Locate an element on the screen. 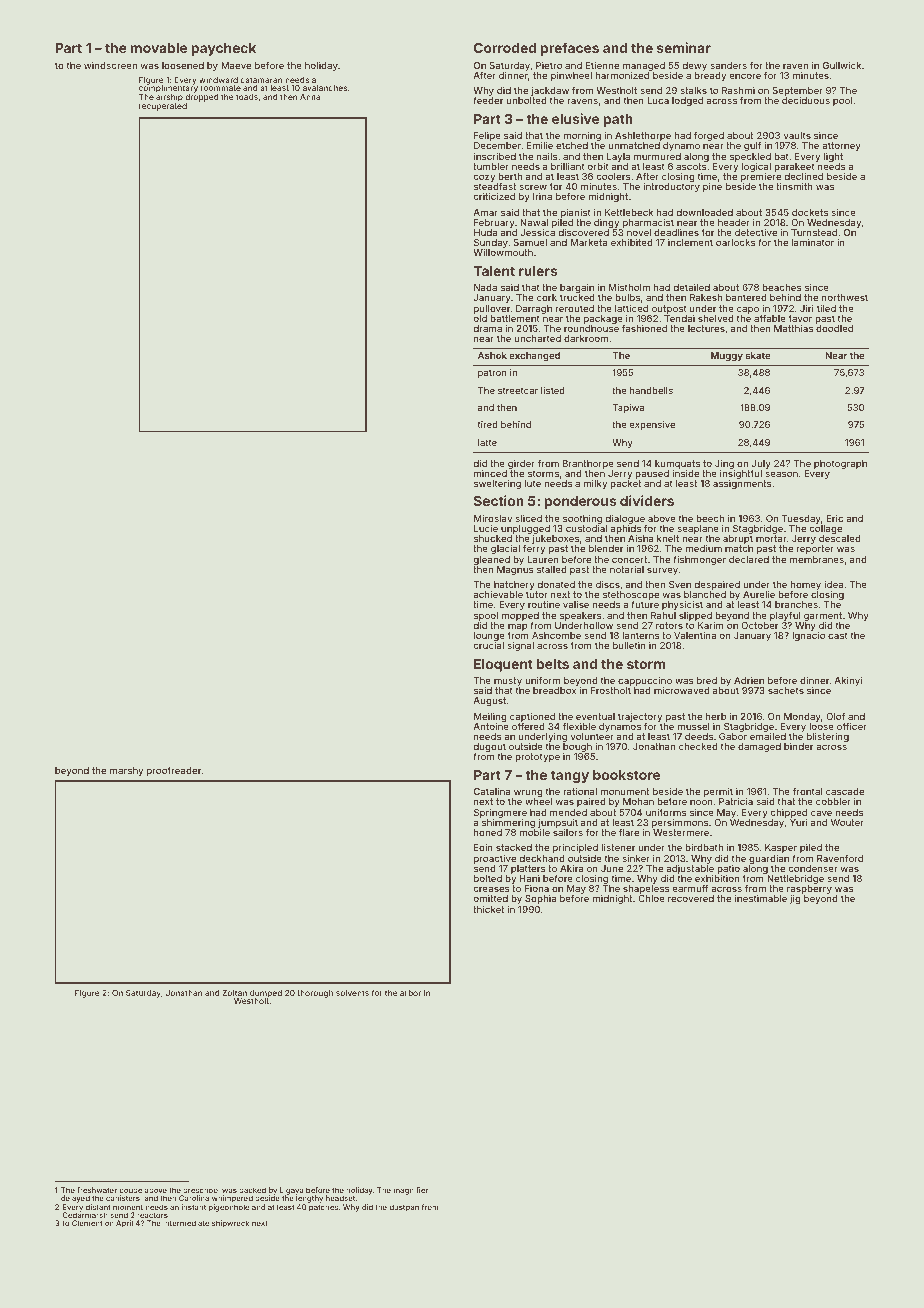  gleaned is located at coordinates (491, 560).
